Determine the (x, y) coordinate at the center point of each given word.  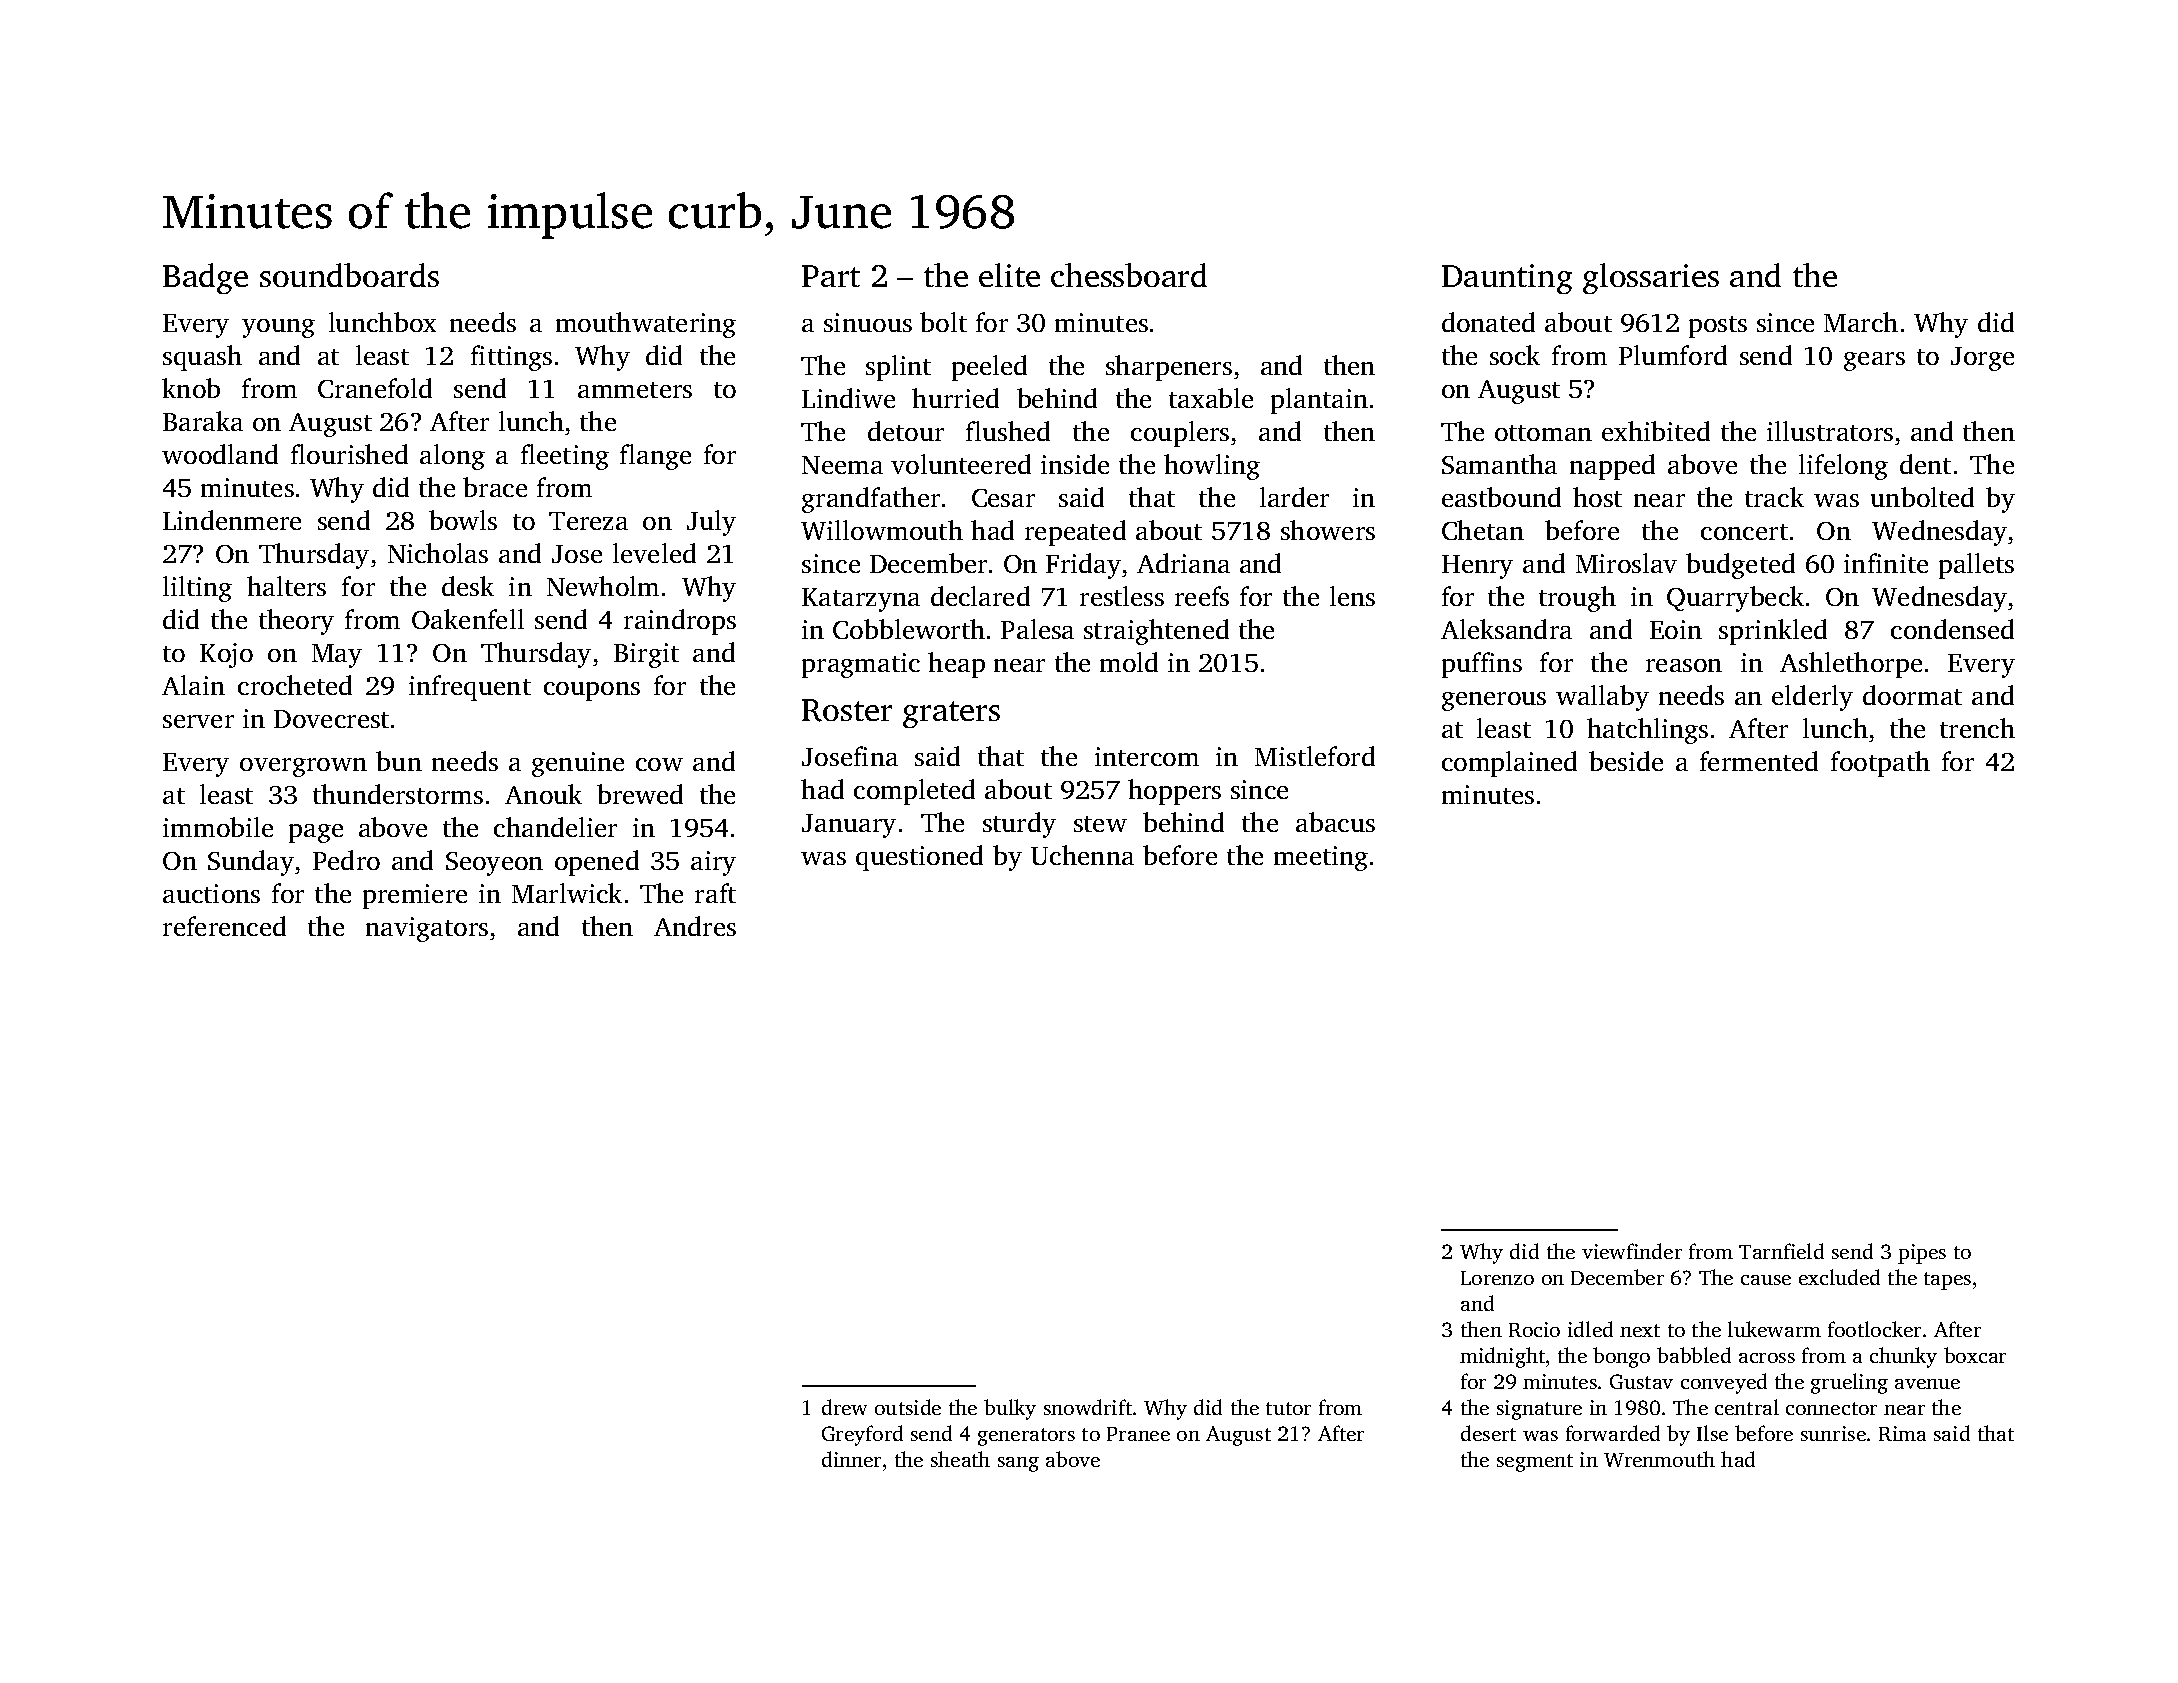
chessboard (1129, 275)
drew (844, 1407)
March (1861, 322)
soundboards (349, 275)
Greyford (862, 1435)
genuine (578, 764)
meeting (1321, 858)
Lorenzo (1497, 1278)
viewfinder (1632, 1251)
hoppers (1174, 792)
